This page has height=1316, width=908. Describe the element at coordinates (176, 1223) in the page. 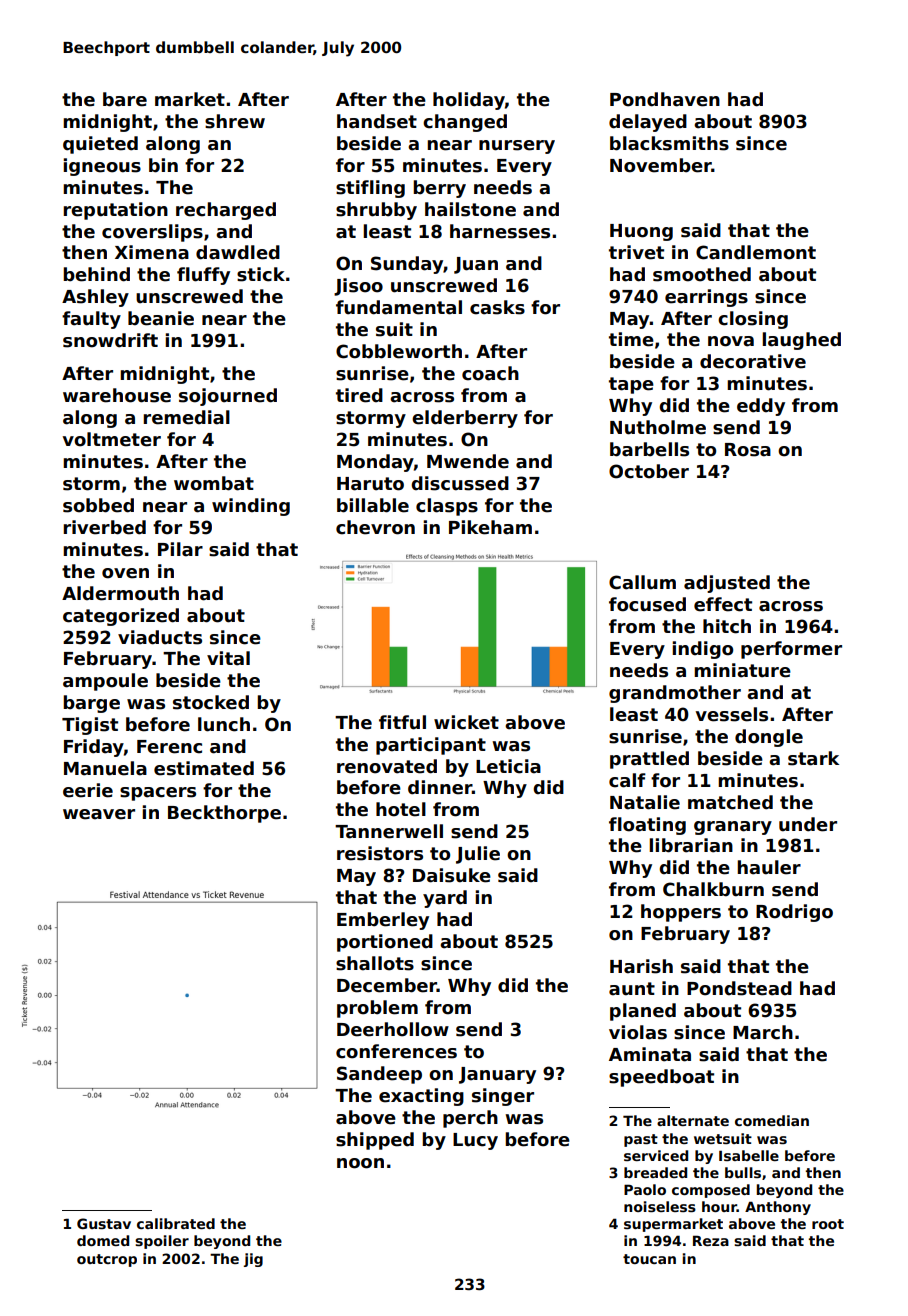

I see `calibrated` at that location.
